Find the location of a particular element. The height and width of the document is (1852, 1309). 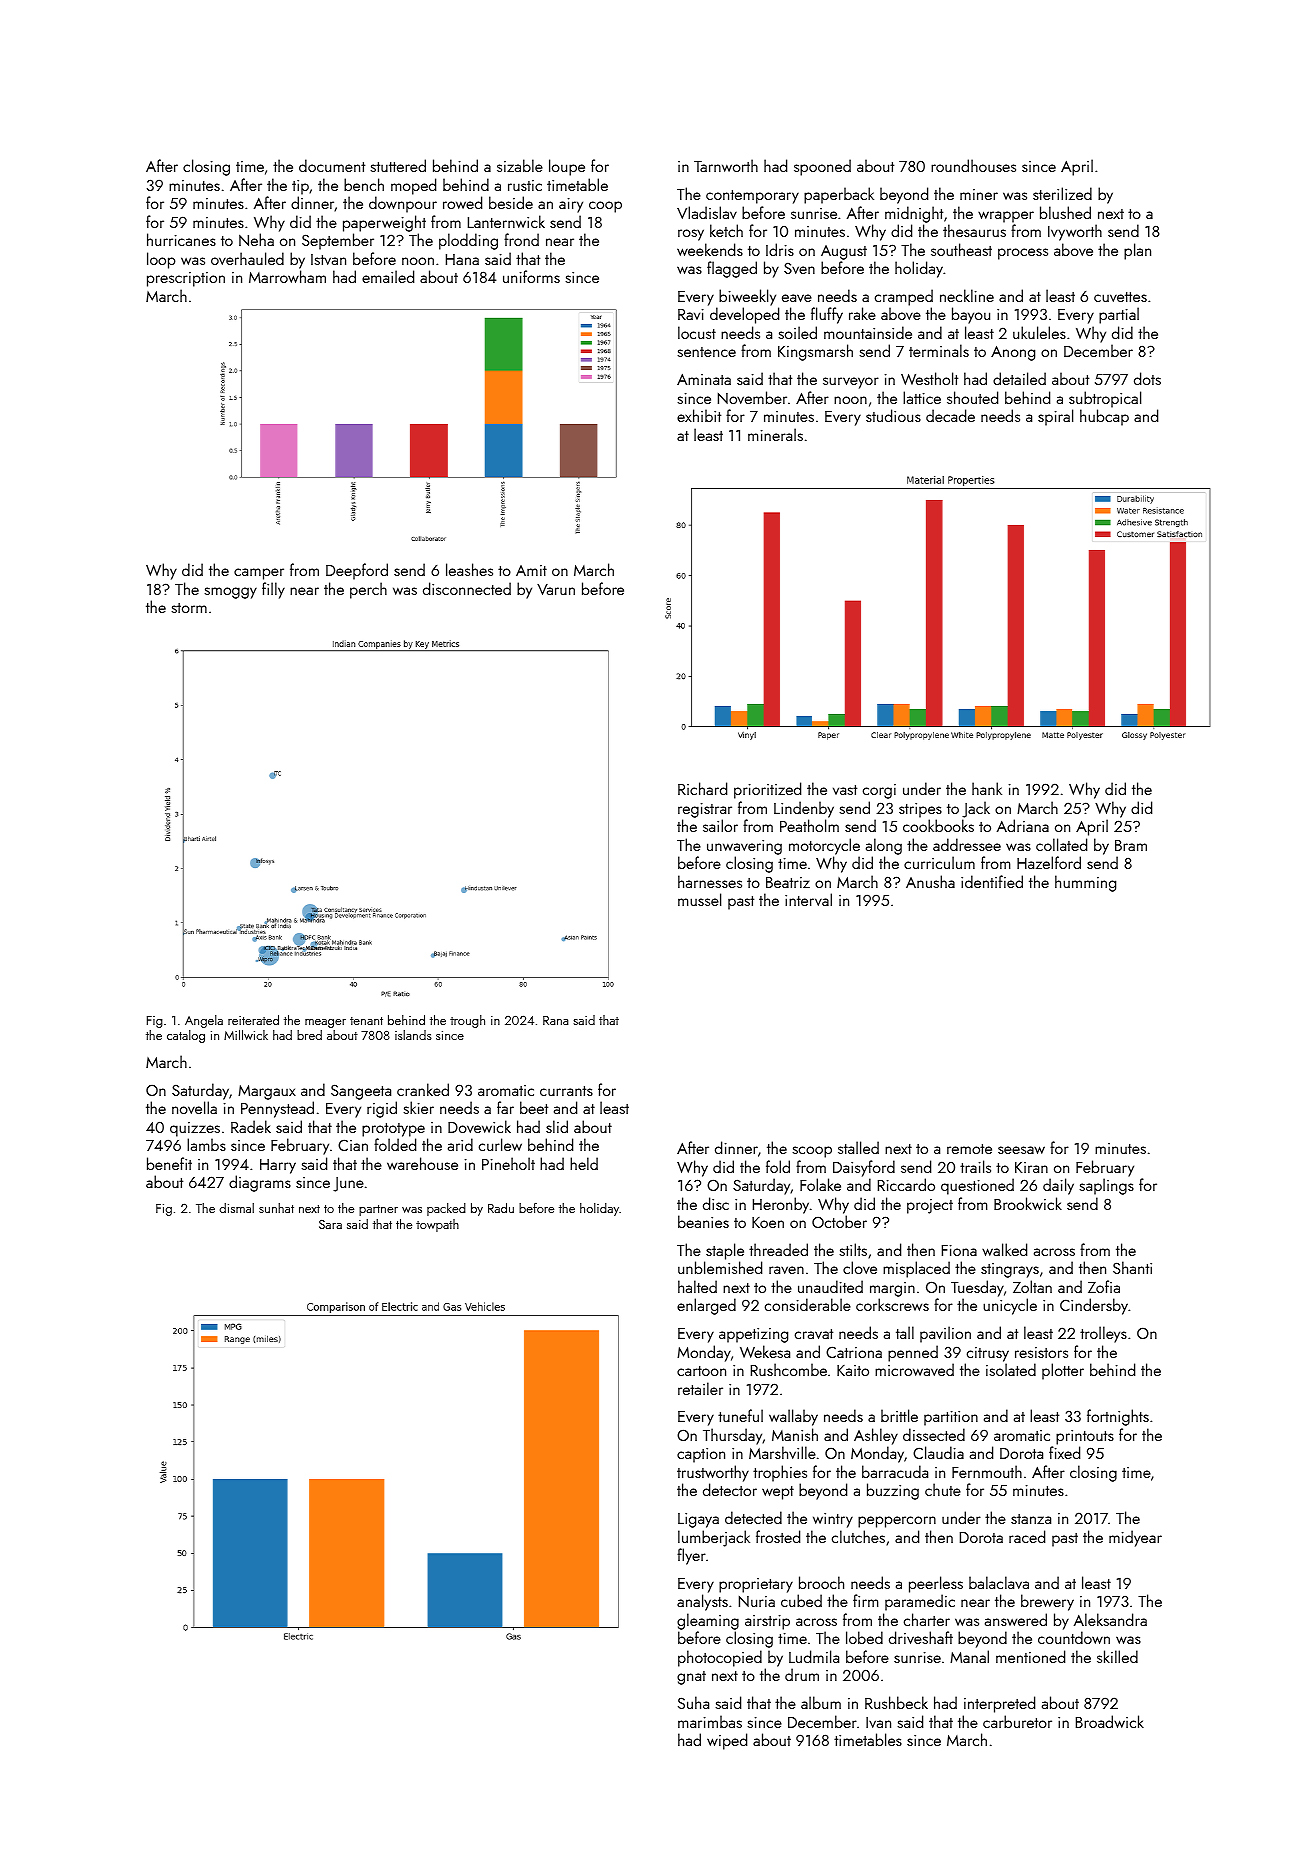

fortnights is located at coordinates (1118, 1417).
